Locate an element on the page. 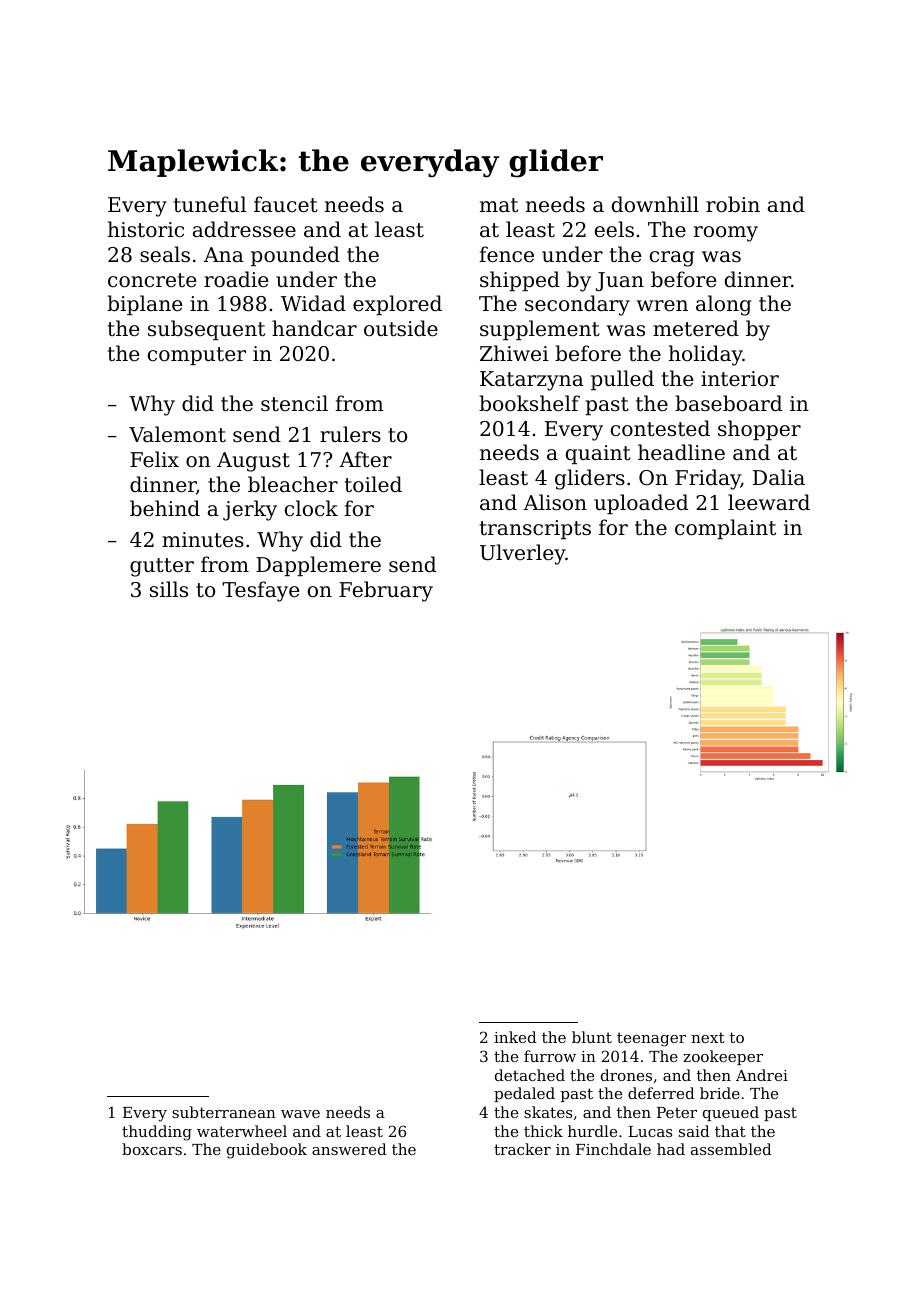 The height and width of the page is (1311, 924). fence is located at coordinates (506, 254).
